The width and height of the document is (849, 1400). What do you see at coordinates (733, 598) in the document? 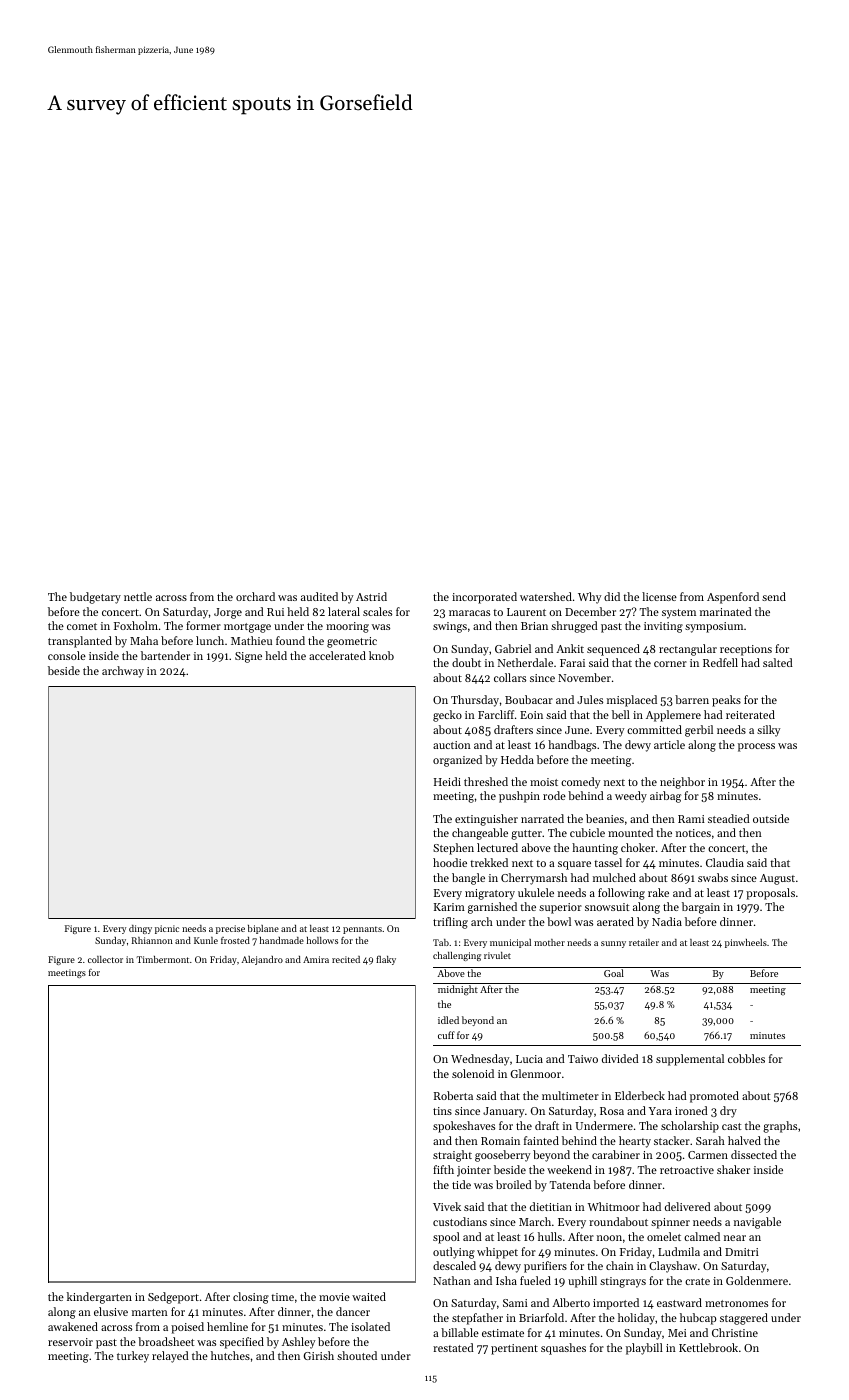
I see `Aspenford` at bounding box center [733, 598].
